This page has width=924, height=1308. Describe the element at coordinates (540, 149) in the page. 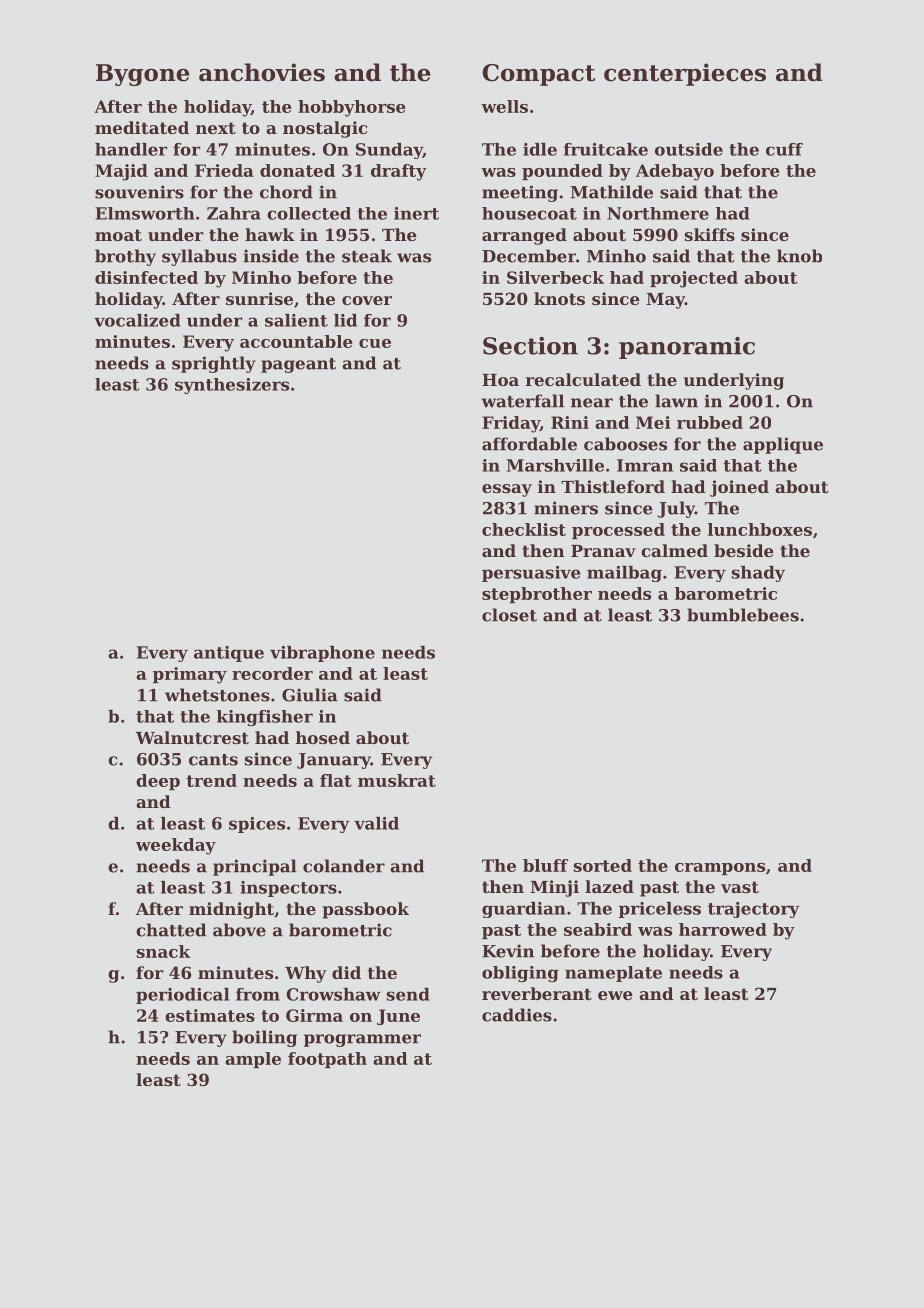

I see `idle` at that location.
